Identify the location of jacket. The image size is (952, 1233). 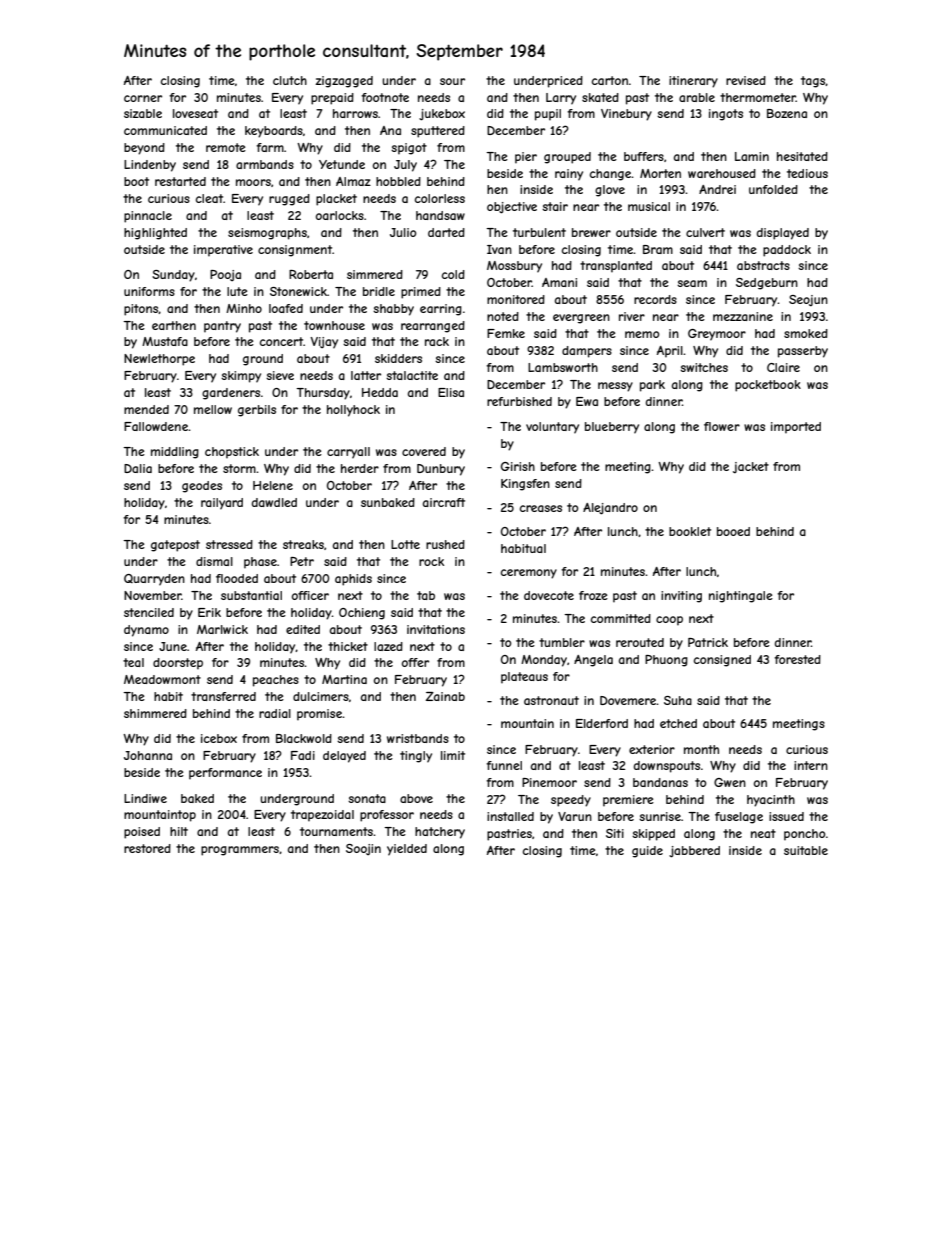
(751, 468).
